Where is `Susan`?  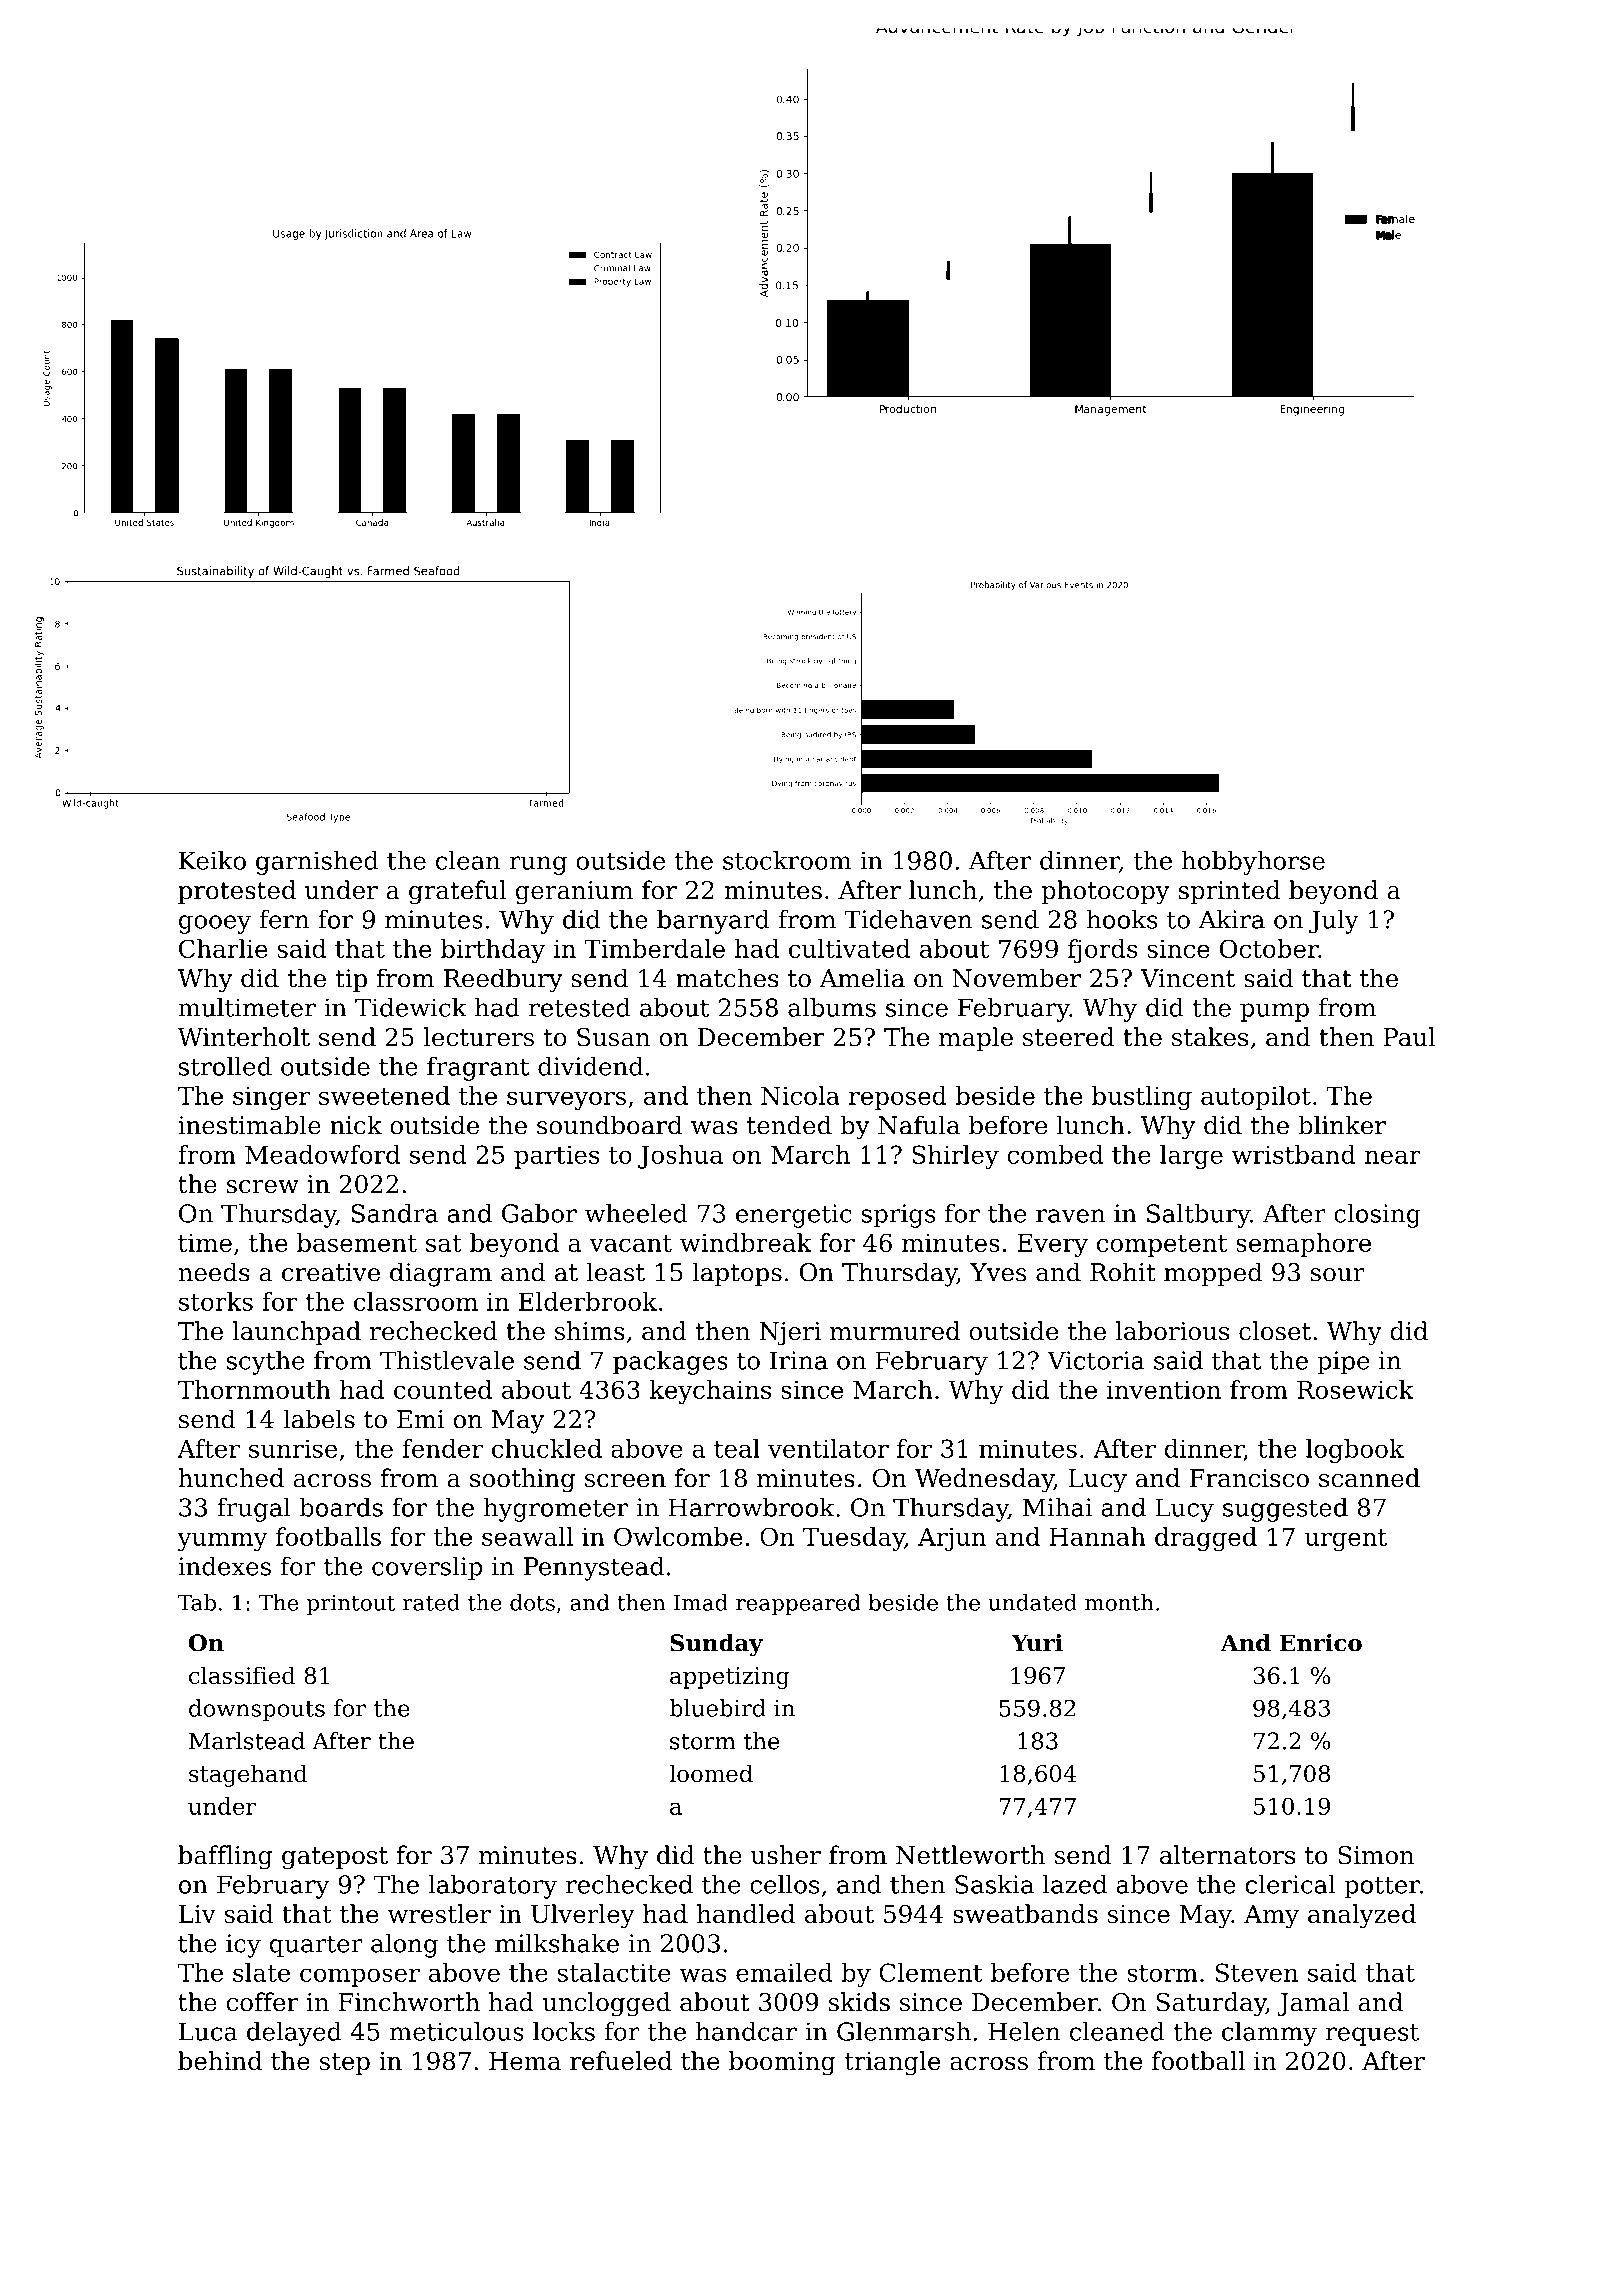
Susan is located at coordinates (613, 1037).
